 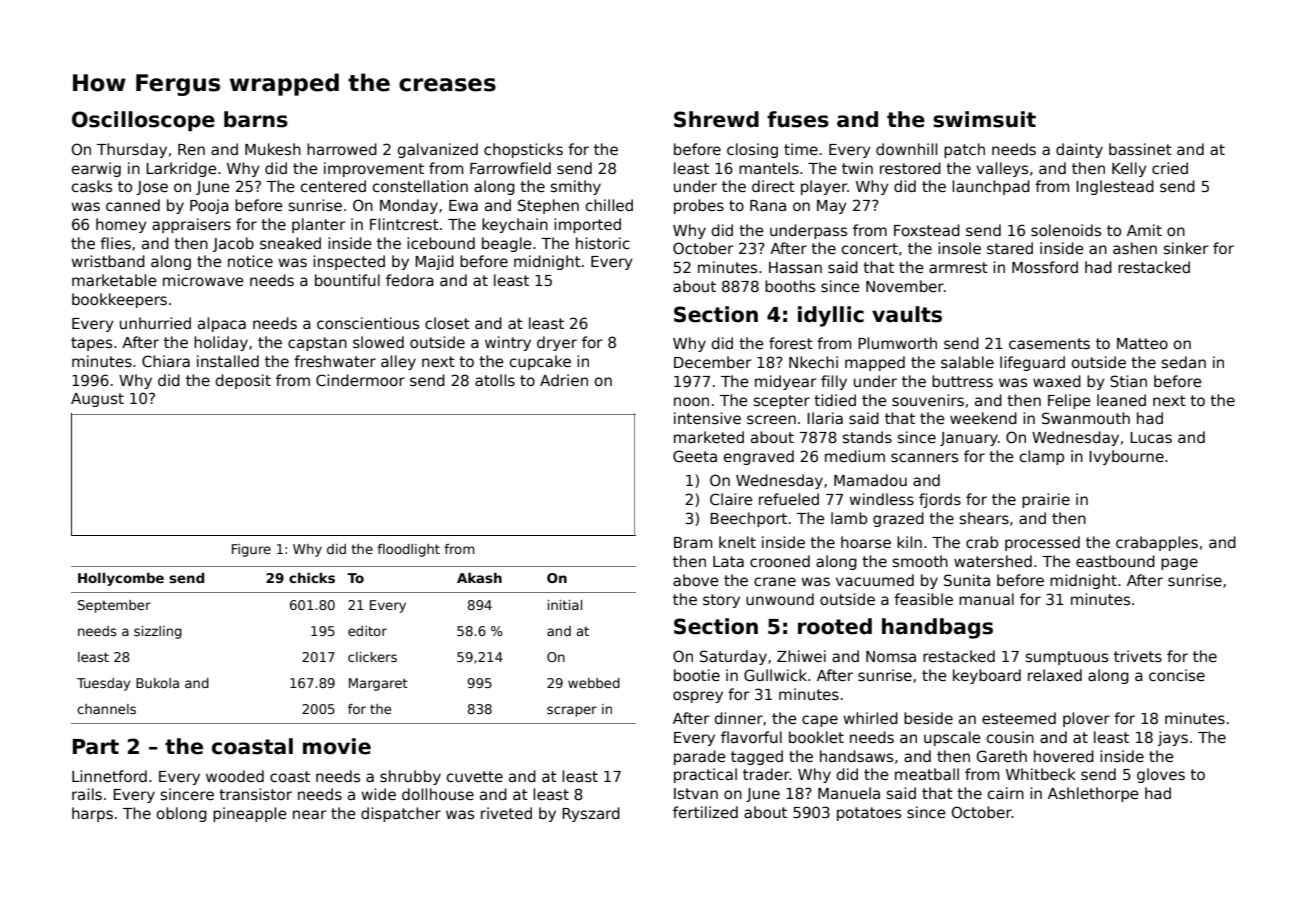 I want to click on cousin, so click(x=1010, y=737).
